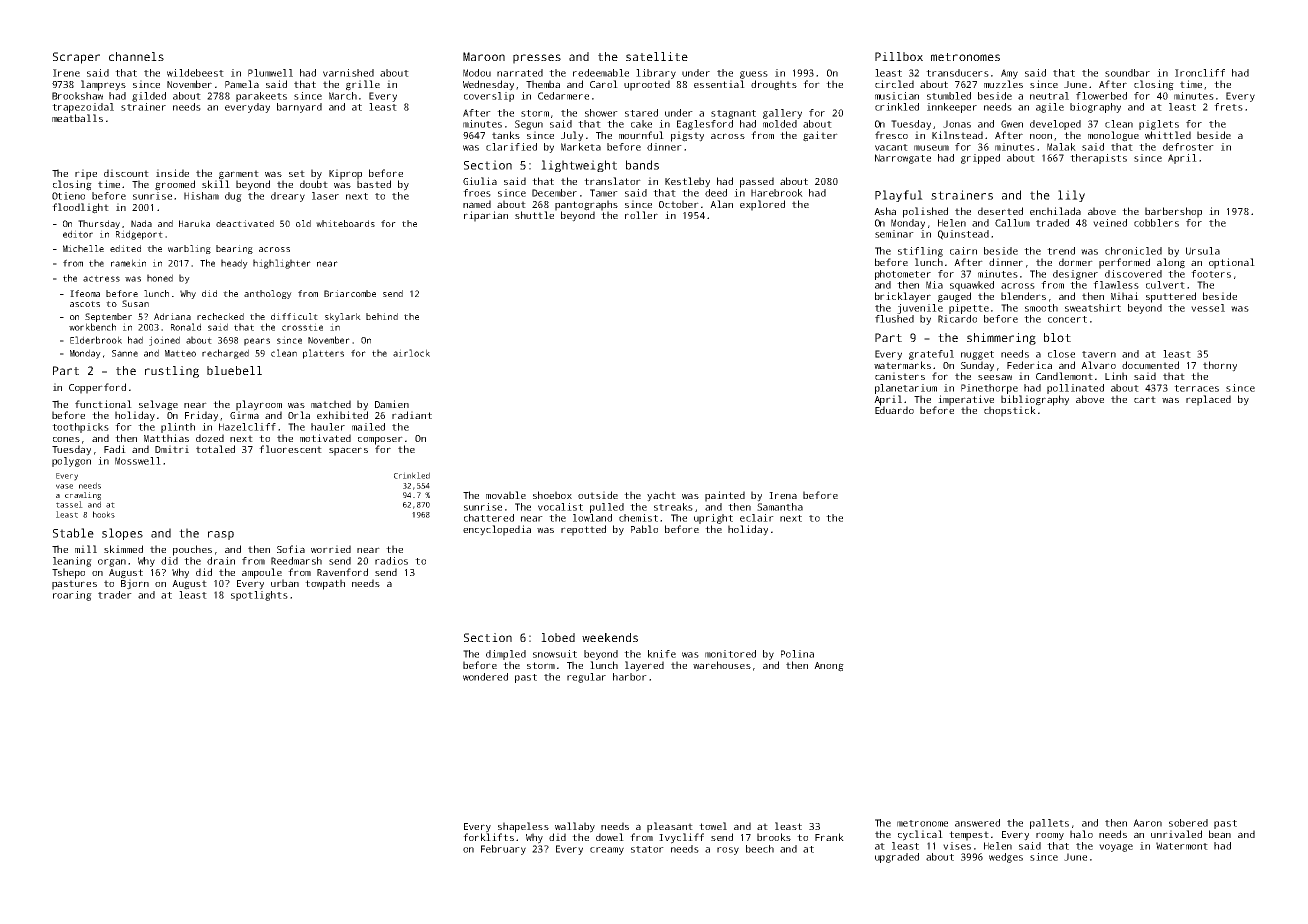 This screenshot has height=924, width=1308. I want to click on wondered, so click(485, 677).
